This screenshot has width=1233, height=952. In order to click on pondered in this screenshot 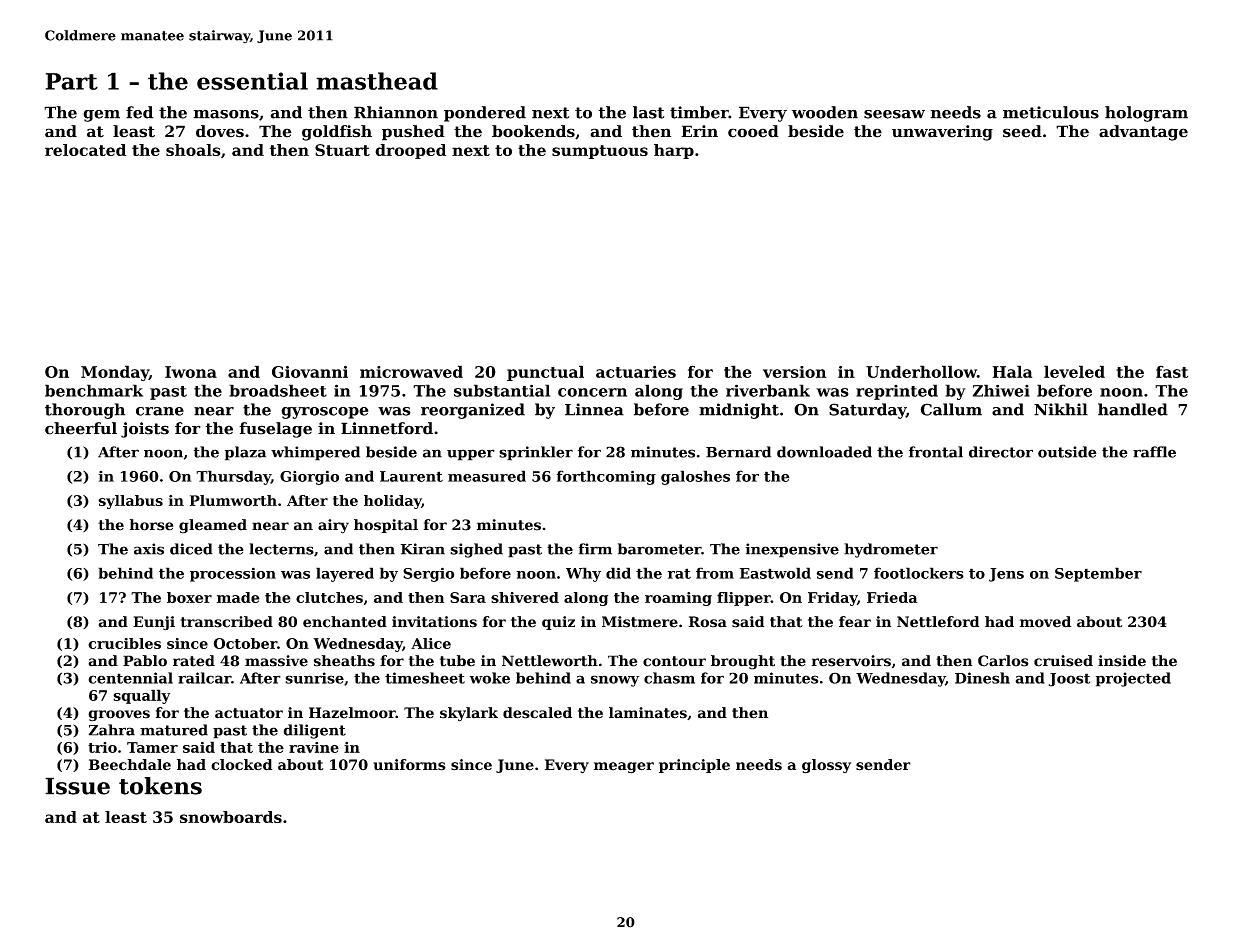, I will do `click(485, 114)`.
